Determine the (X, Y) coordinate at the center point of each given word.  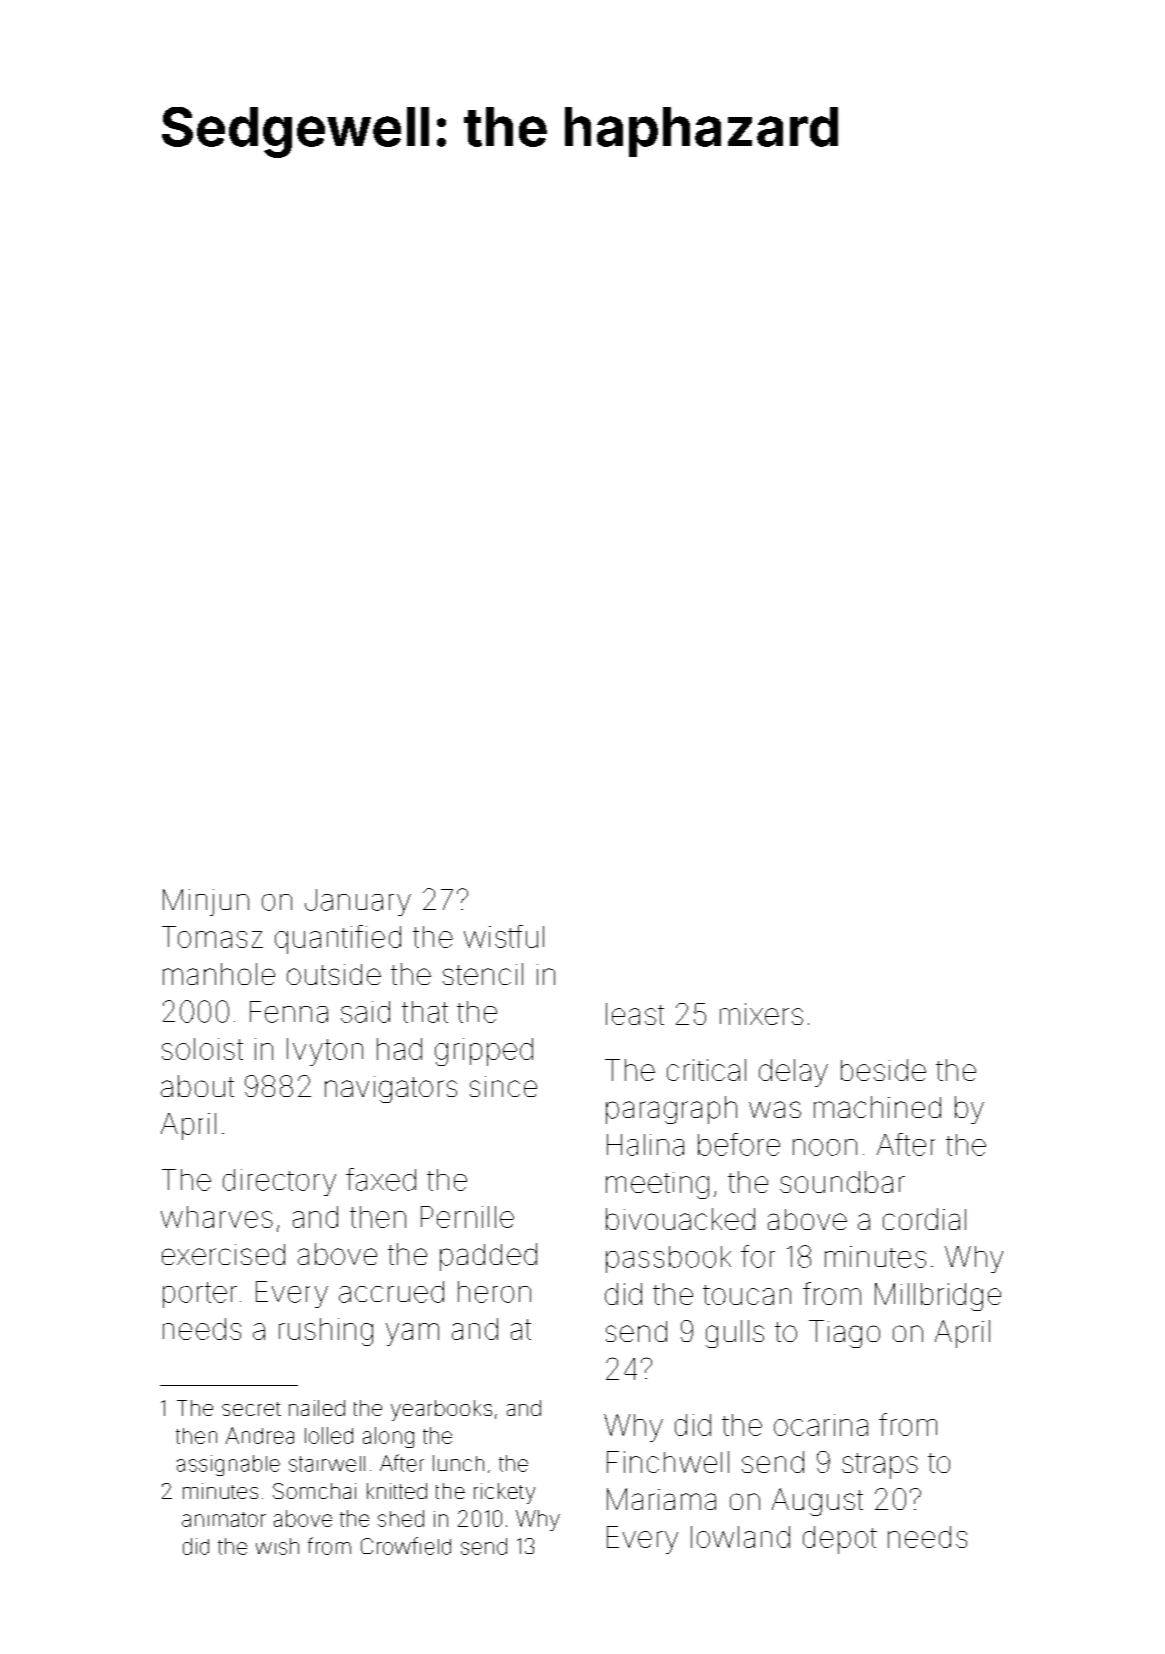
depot (840, 1540)
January (358, 902)
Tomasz (212, 937)
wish (277, 1546)
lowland (740, 1537)
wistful (504, 936)
